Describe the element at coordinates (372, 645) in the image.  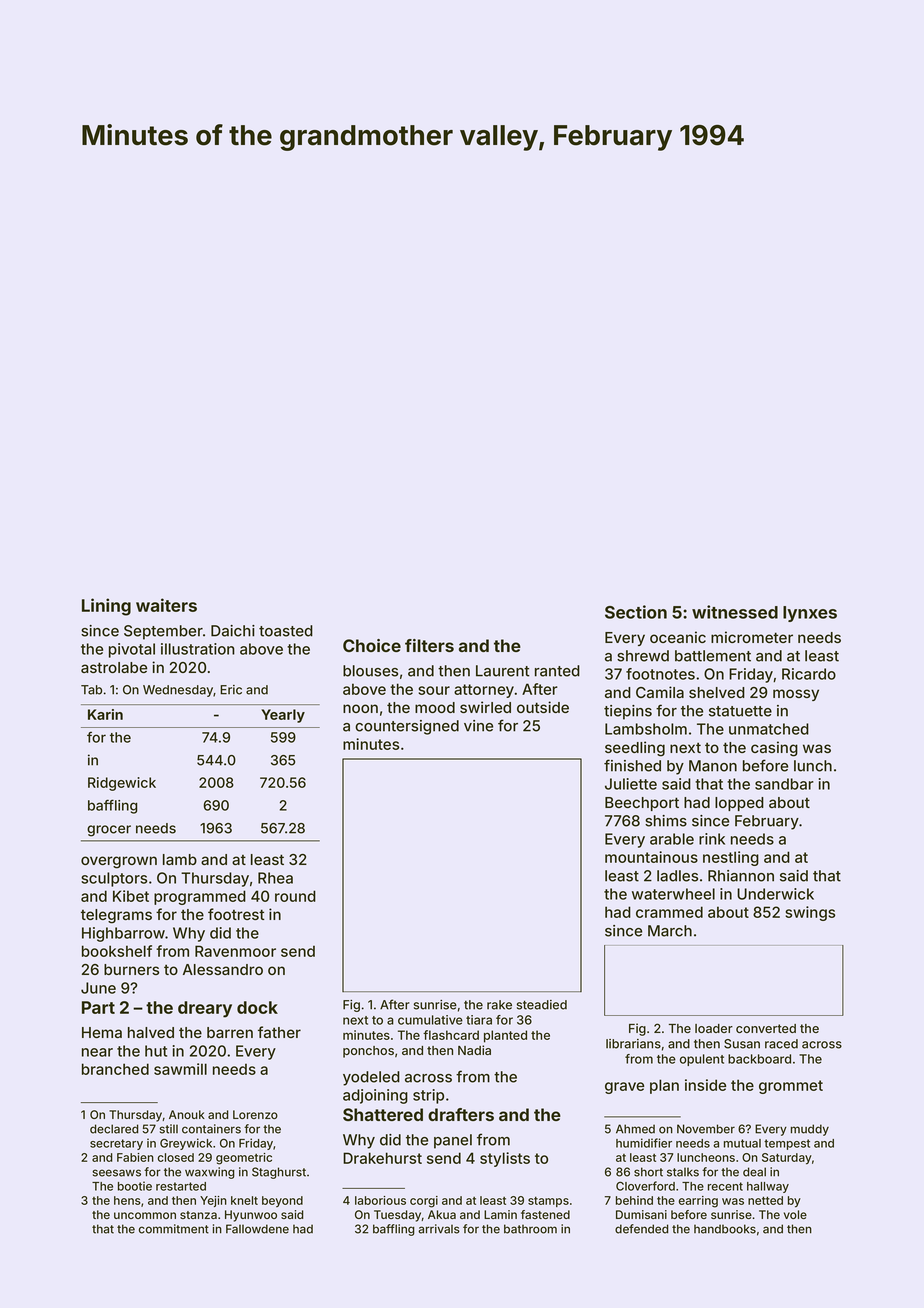
I see `Choice` at that location.
